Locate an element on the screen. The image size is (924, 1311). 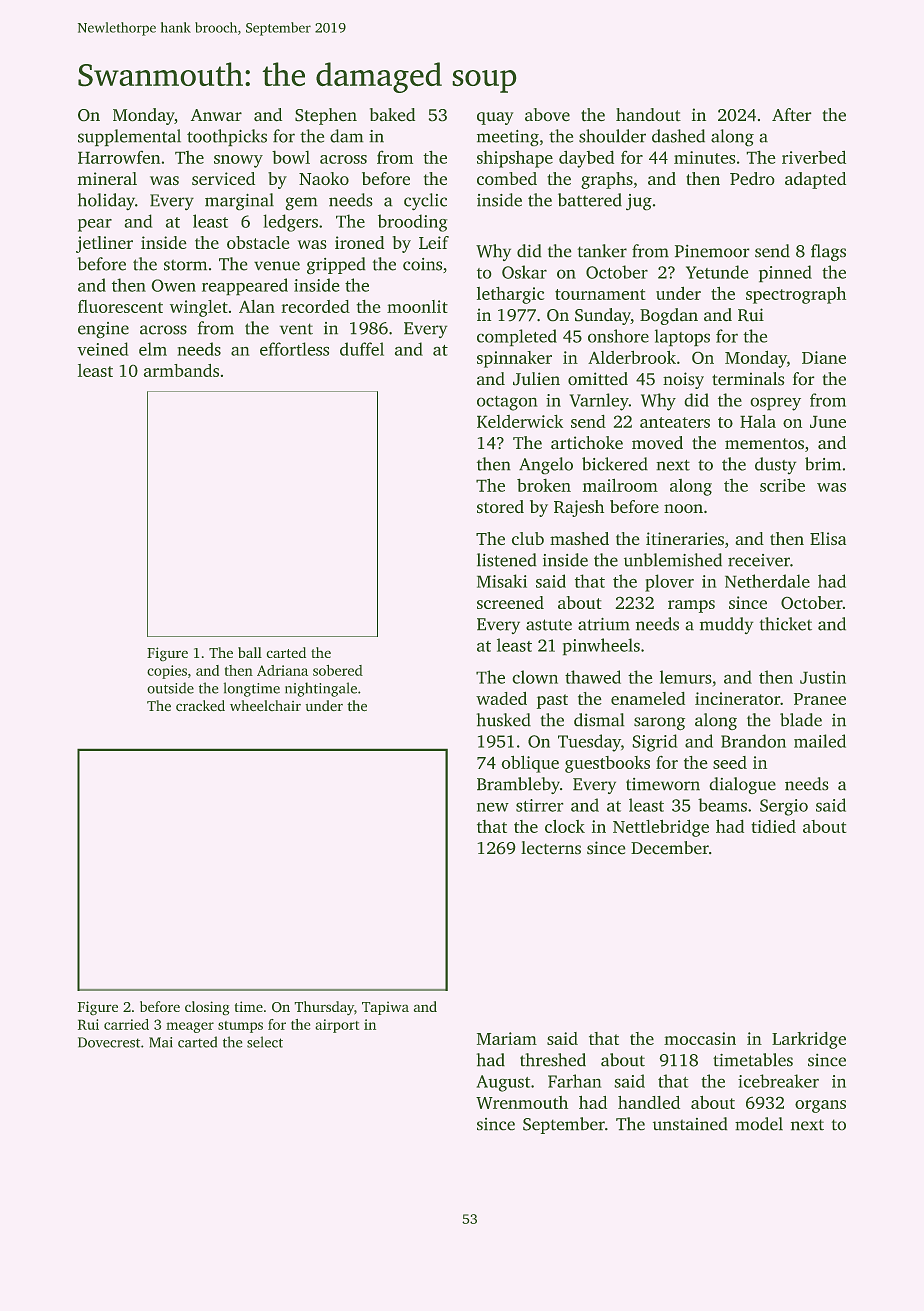
storm is located at coordinates (185, 265).
